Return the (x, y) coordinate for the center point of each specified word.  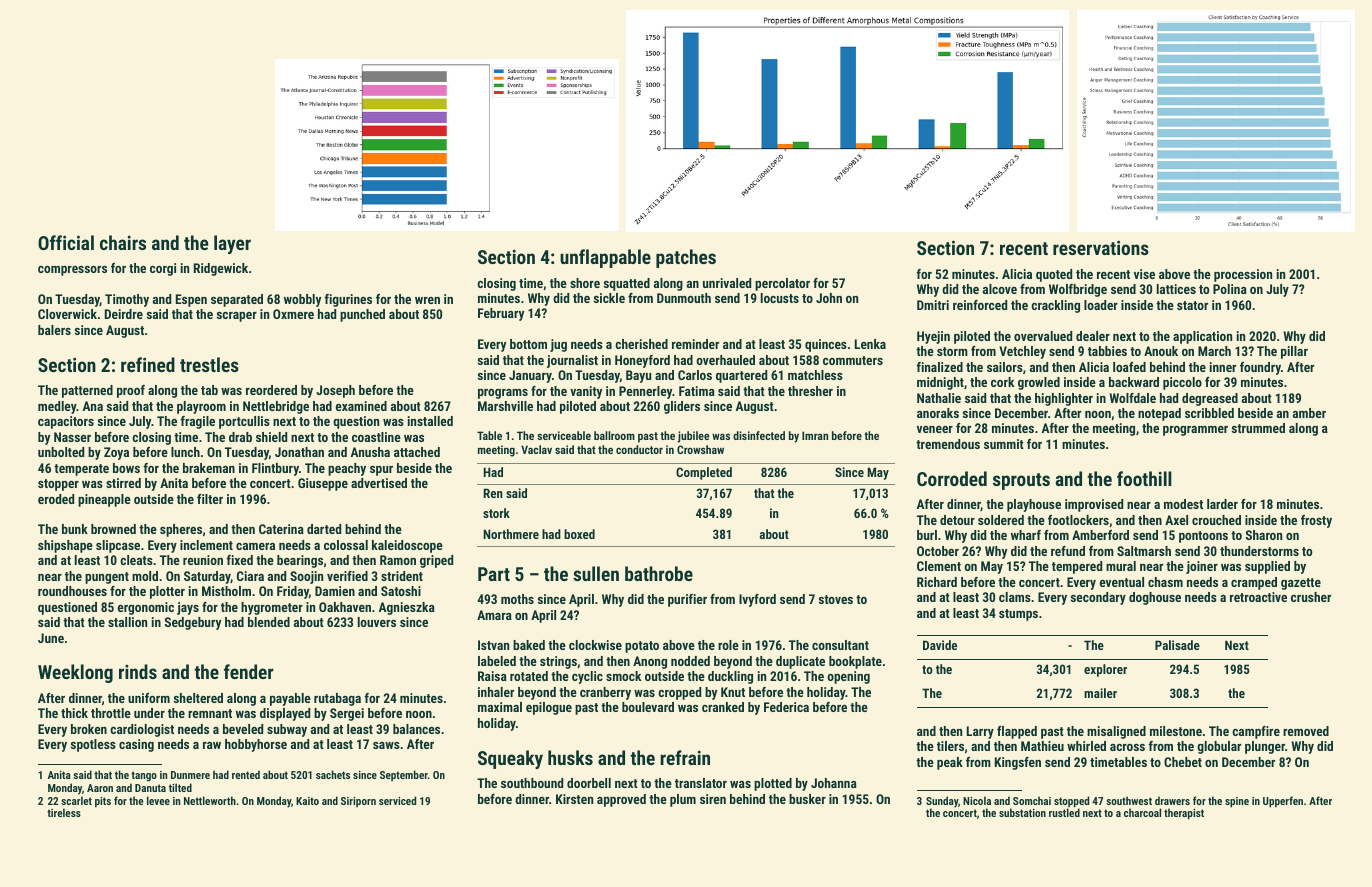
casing (136, 745)
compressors (72, 271)
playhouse (1034, 505)
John (829, 298)
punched (362, 315)
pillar (1294, 352)
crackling (1055, 306)
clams (1015, 597)
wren (427, 300)
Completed (704, 473)
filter (210, 499)
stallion (127, 622)
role (728, 645)
